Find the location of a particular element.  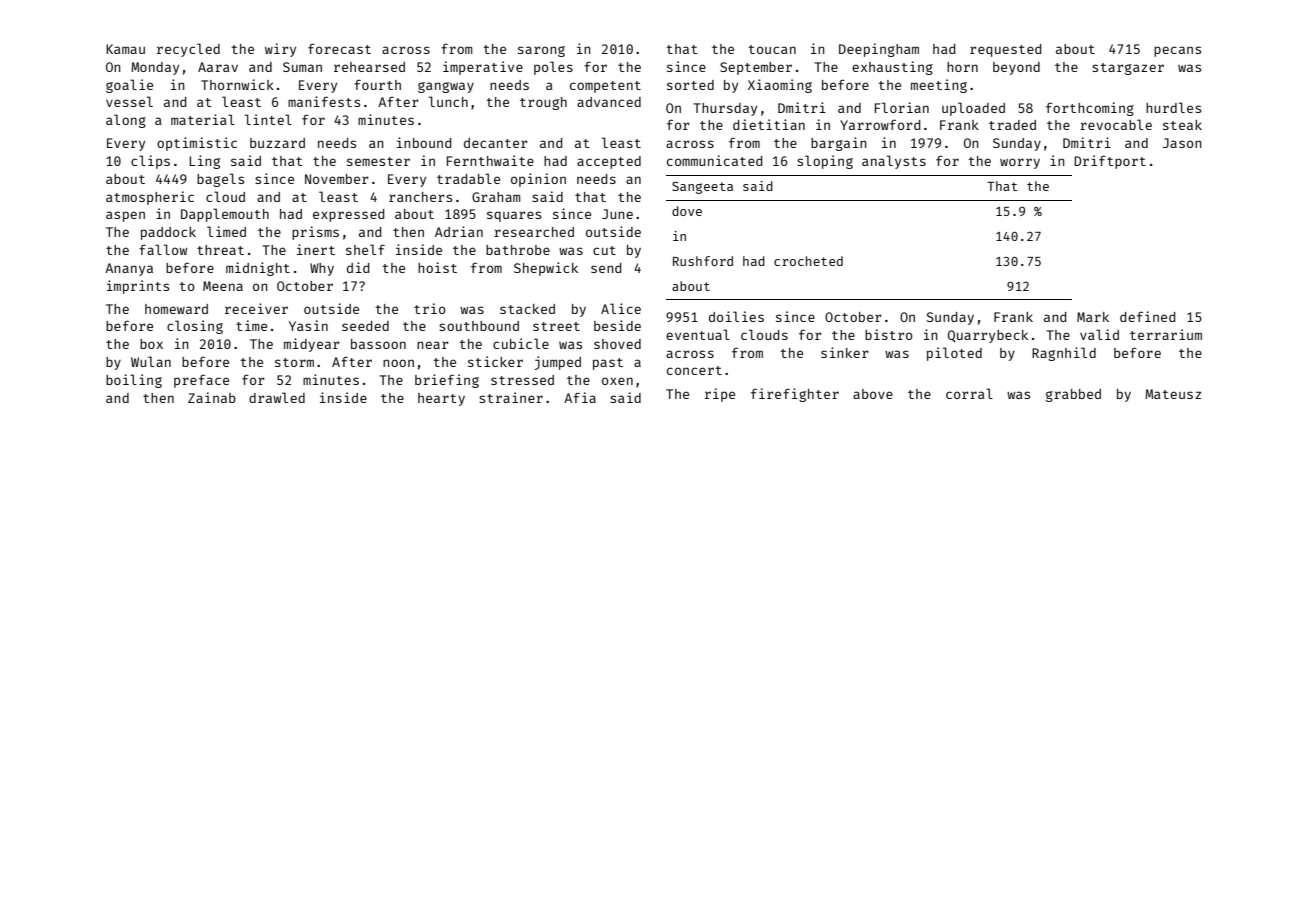

homeward is located at coordinates (176, 309).
